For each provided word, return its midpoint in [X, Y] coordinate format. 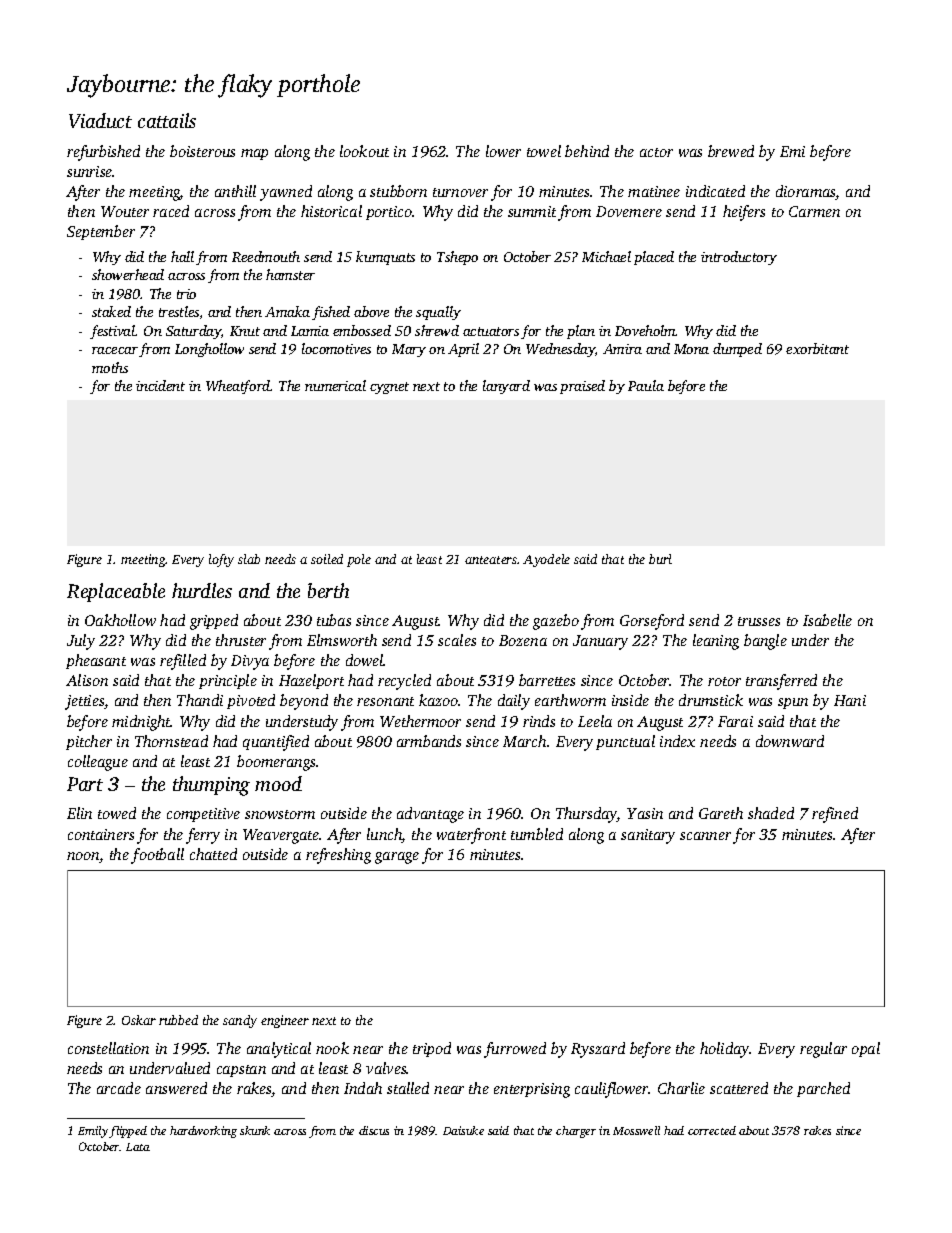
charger [576, 1132]
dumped [737, 350]
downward [790, 741]
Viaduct [100, 120]
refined [835, 815]
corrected [712, 1130]
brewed [731, 151]
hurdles [202, 590]
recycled [404, 682]
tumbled [537, 834]
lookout [364, 151]
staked [111, 311]
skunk [255, 1130]
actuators [491, 331]
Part [85, 784]
